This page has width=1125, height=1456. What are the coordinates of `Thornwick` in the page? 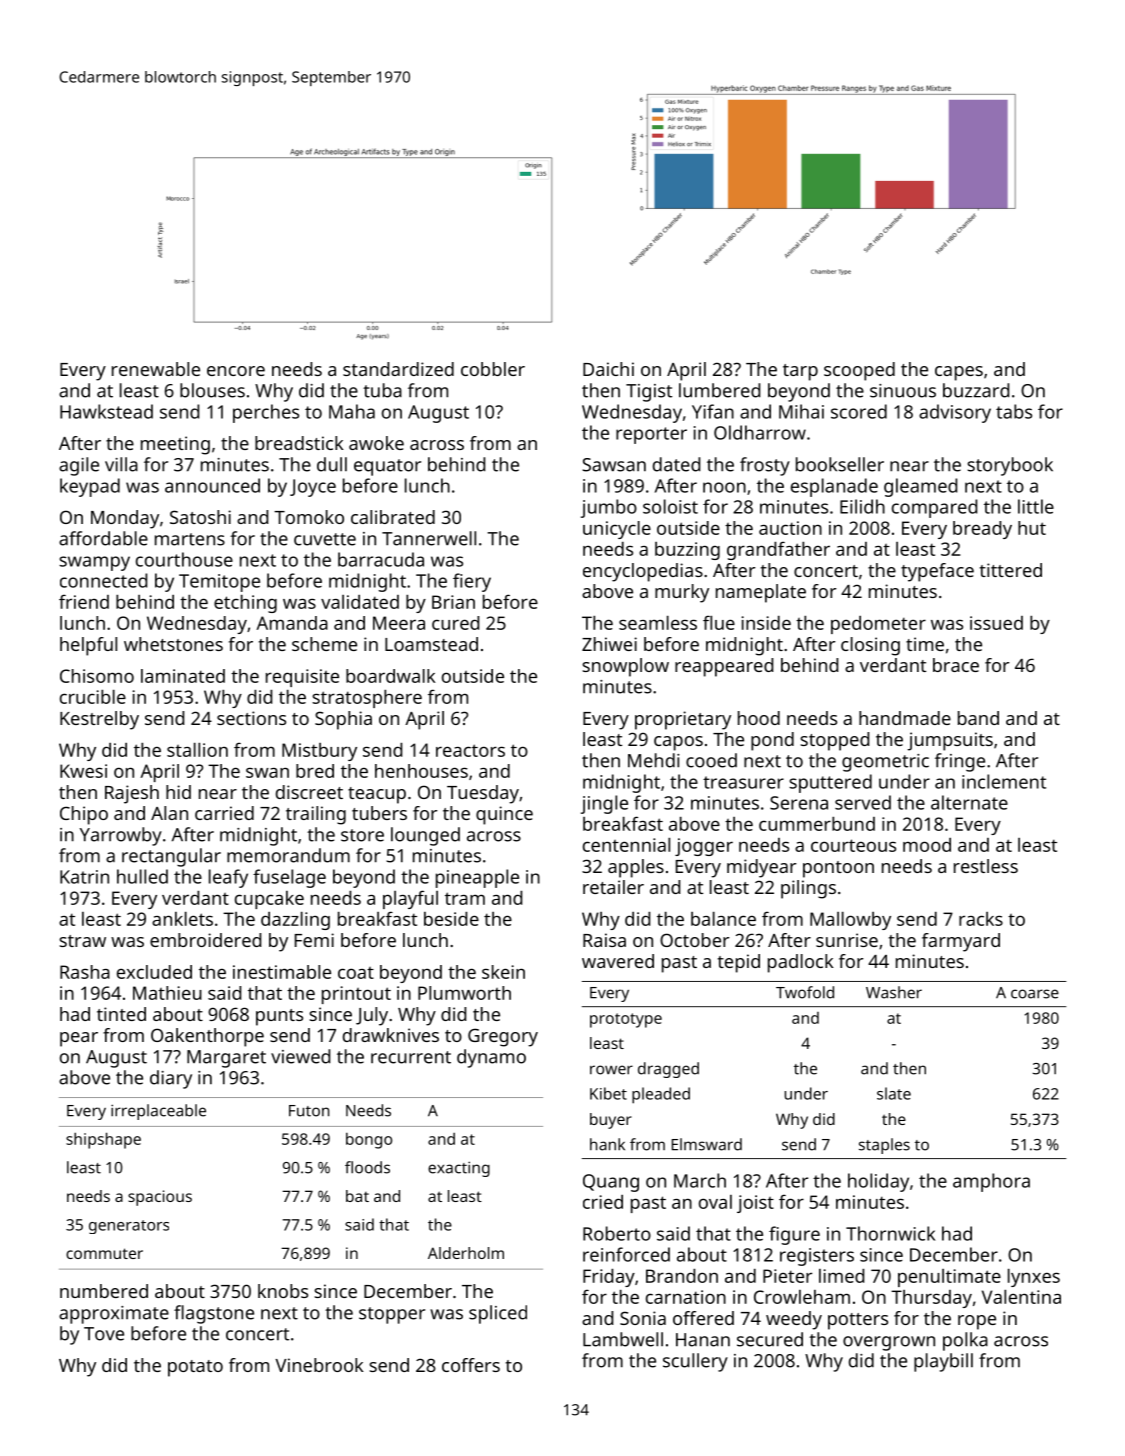 It's located at (890, 1233).
